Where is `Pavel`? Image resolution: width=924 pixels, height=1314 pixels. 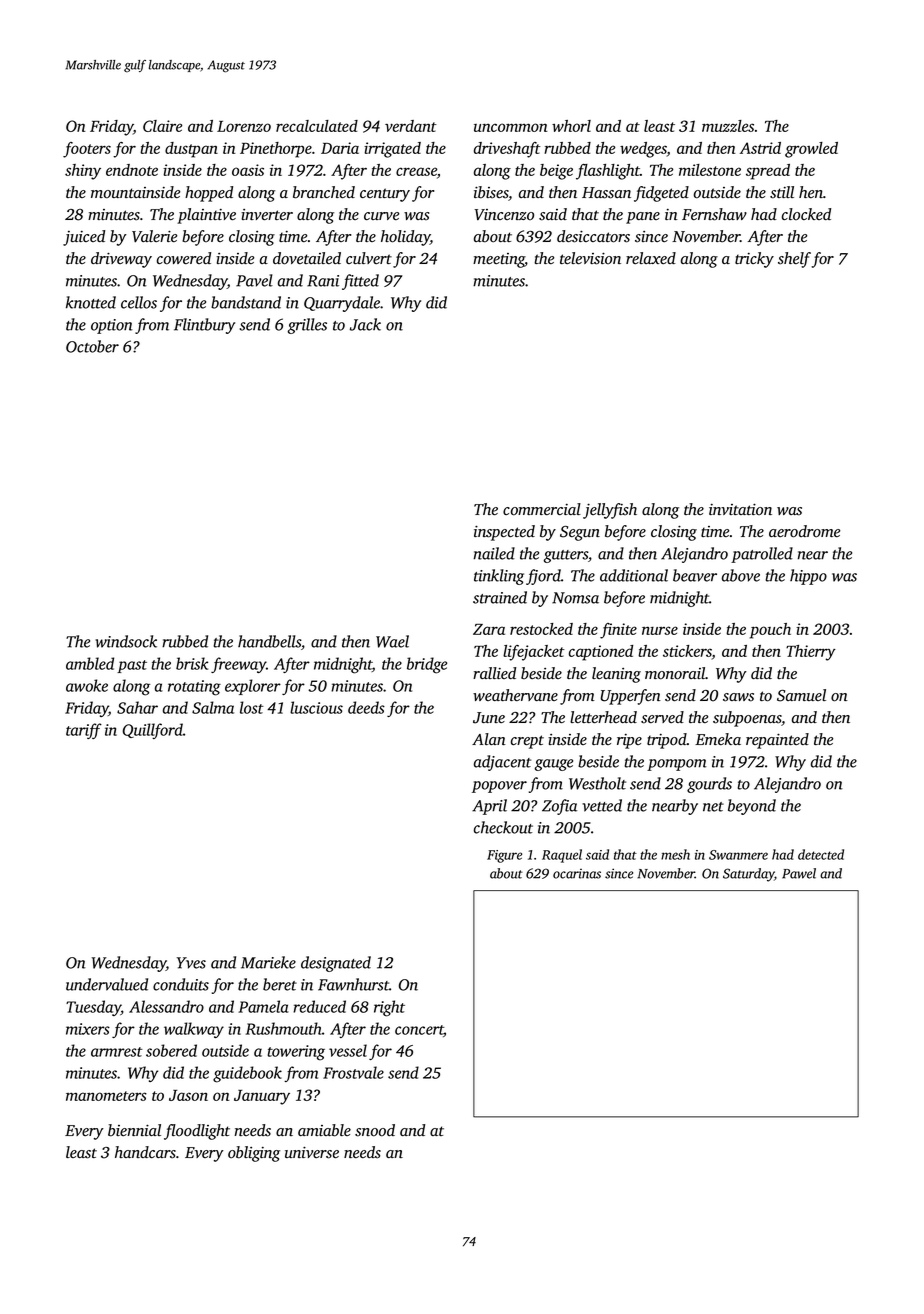 Pavel is located at coordinates (254, 280).
